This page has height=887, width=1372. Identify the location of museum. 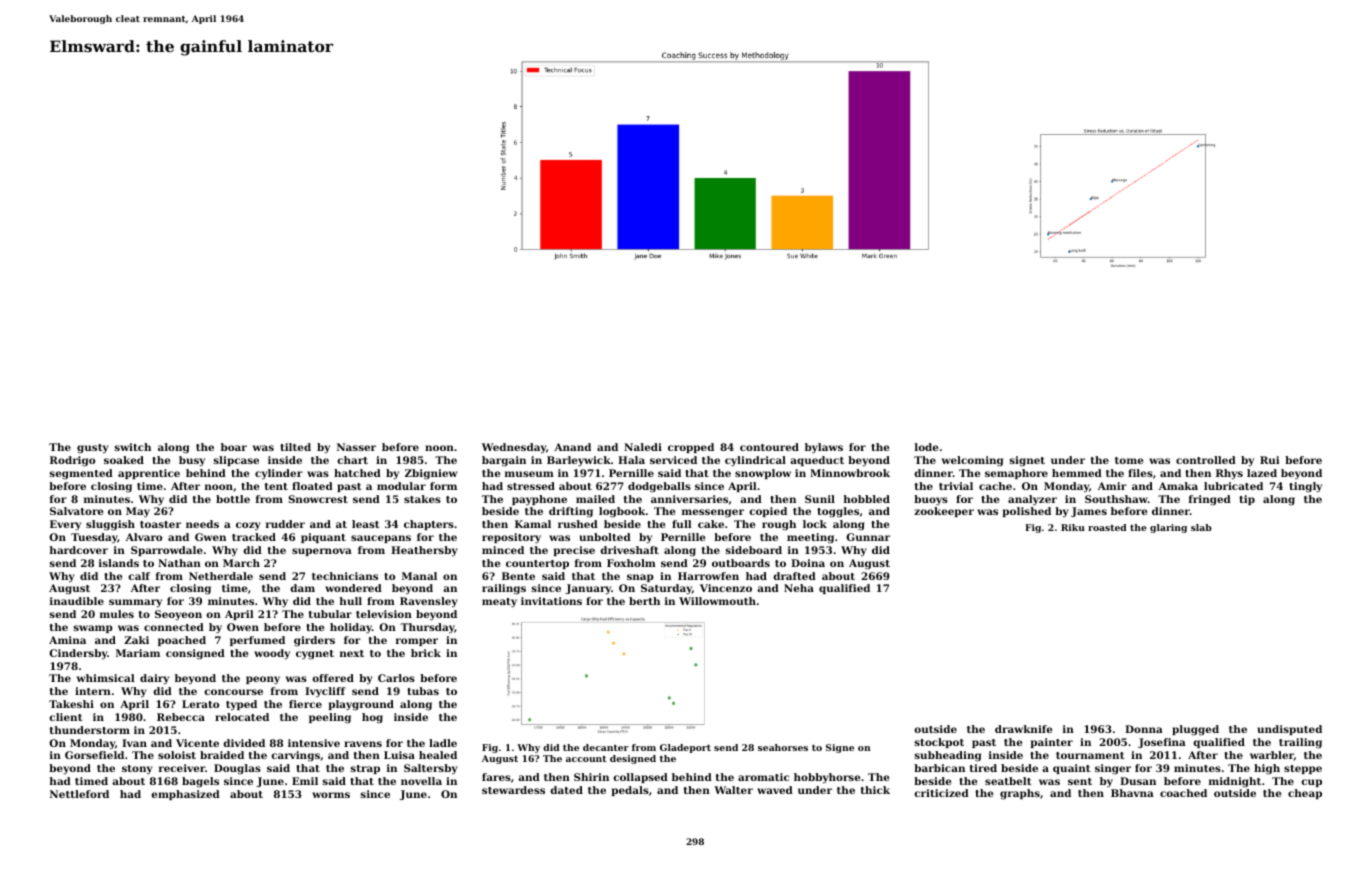
(529, 474).
